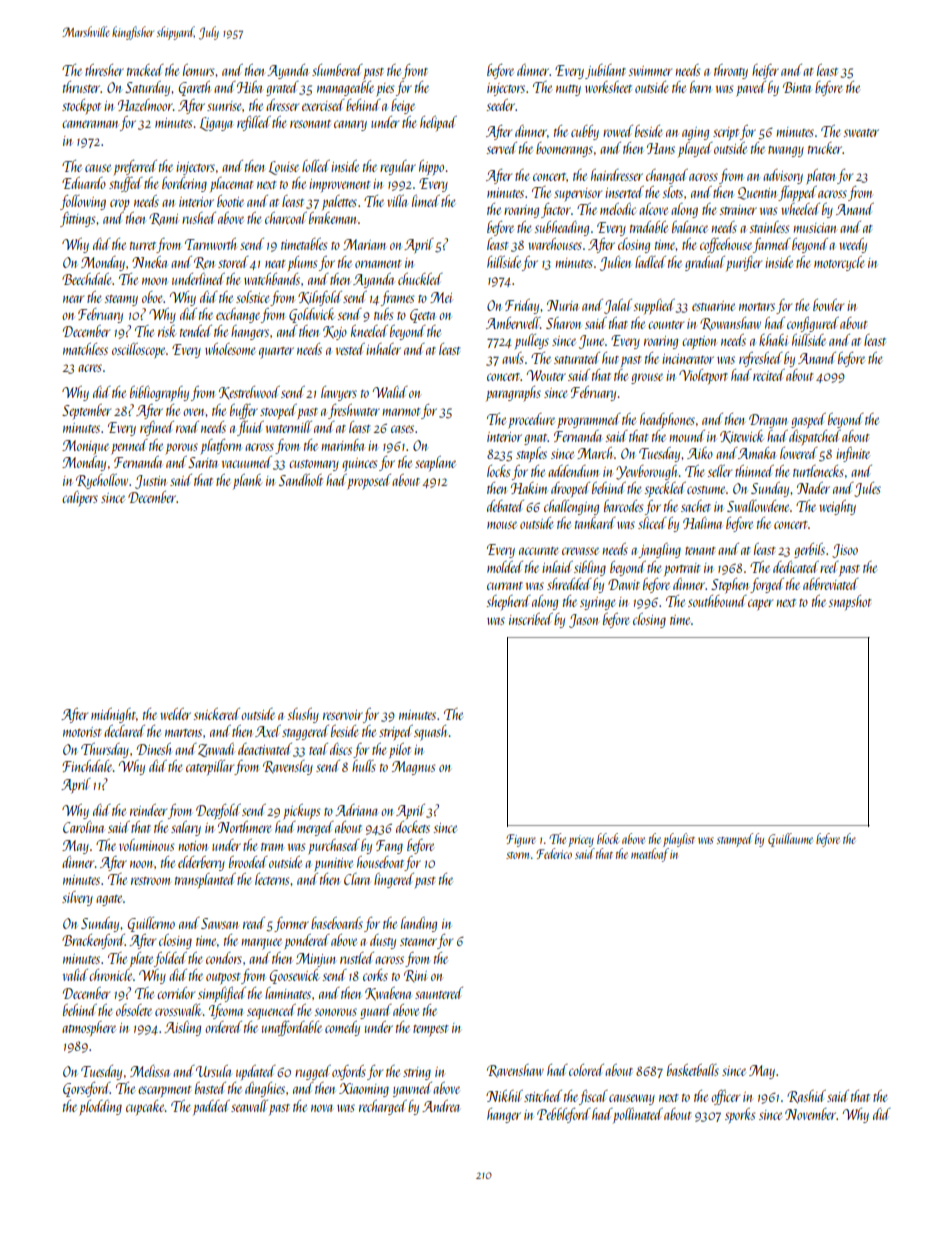 This page has height=1233, width=952. What do you see at coordinates (767, 585) in the page?
I see `forged` at bounding box center [767, 585].
